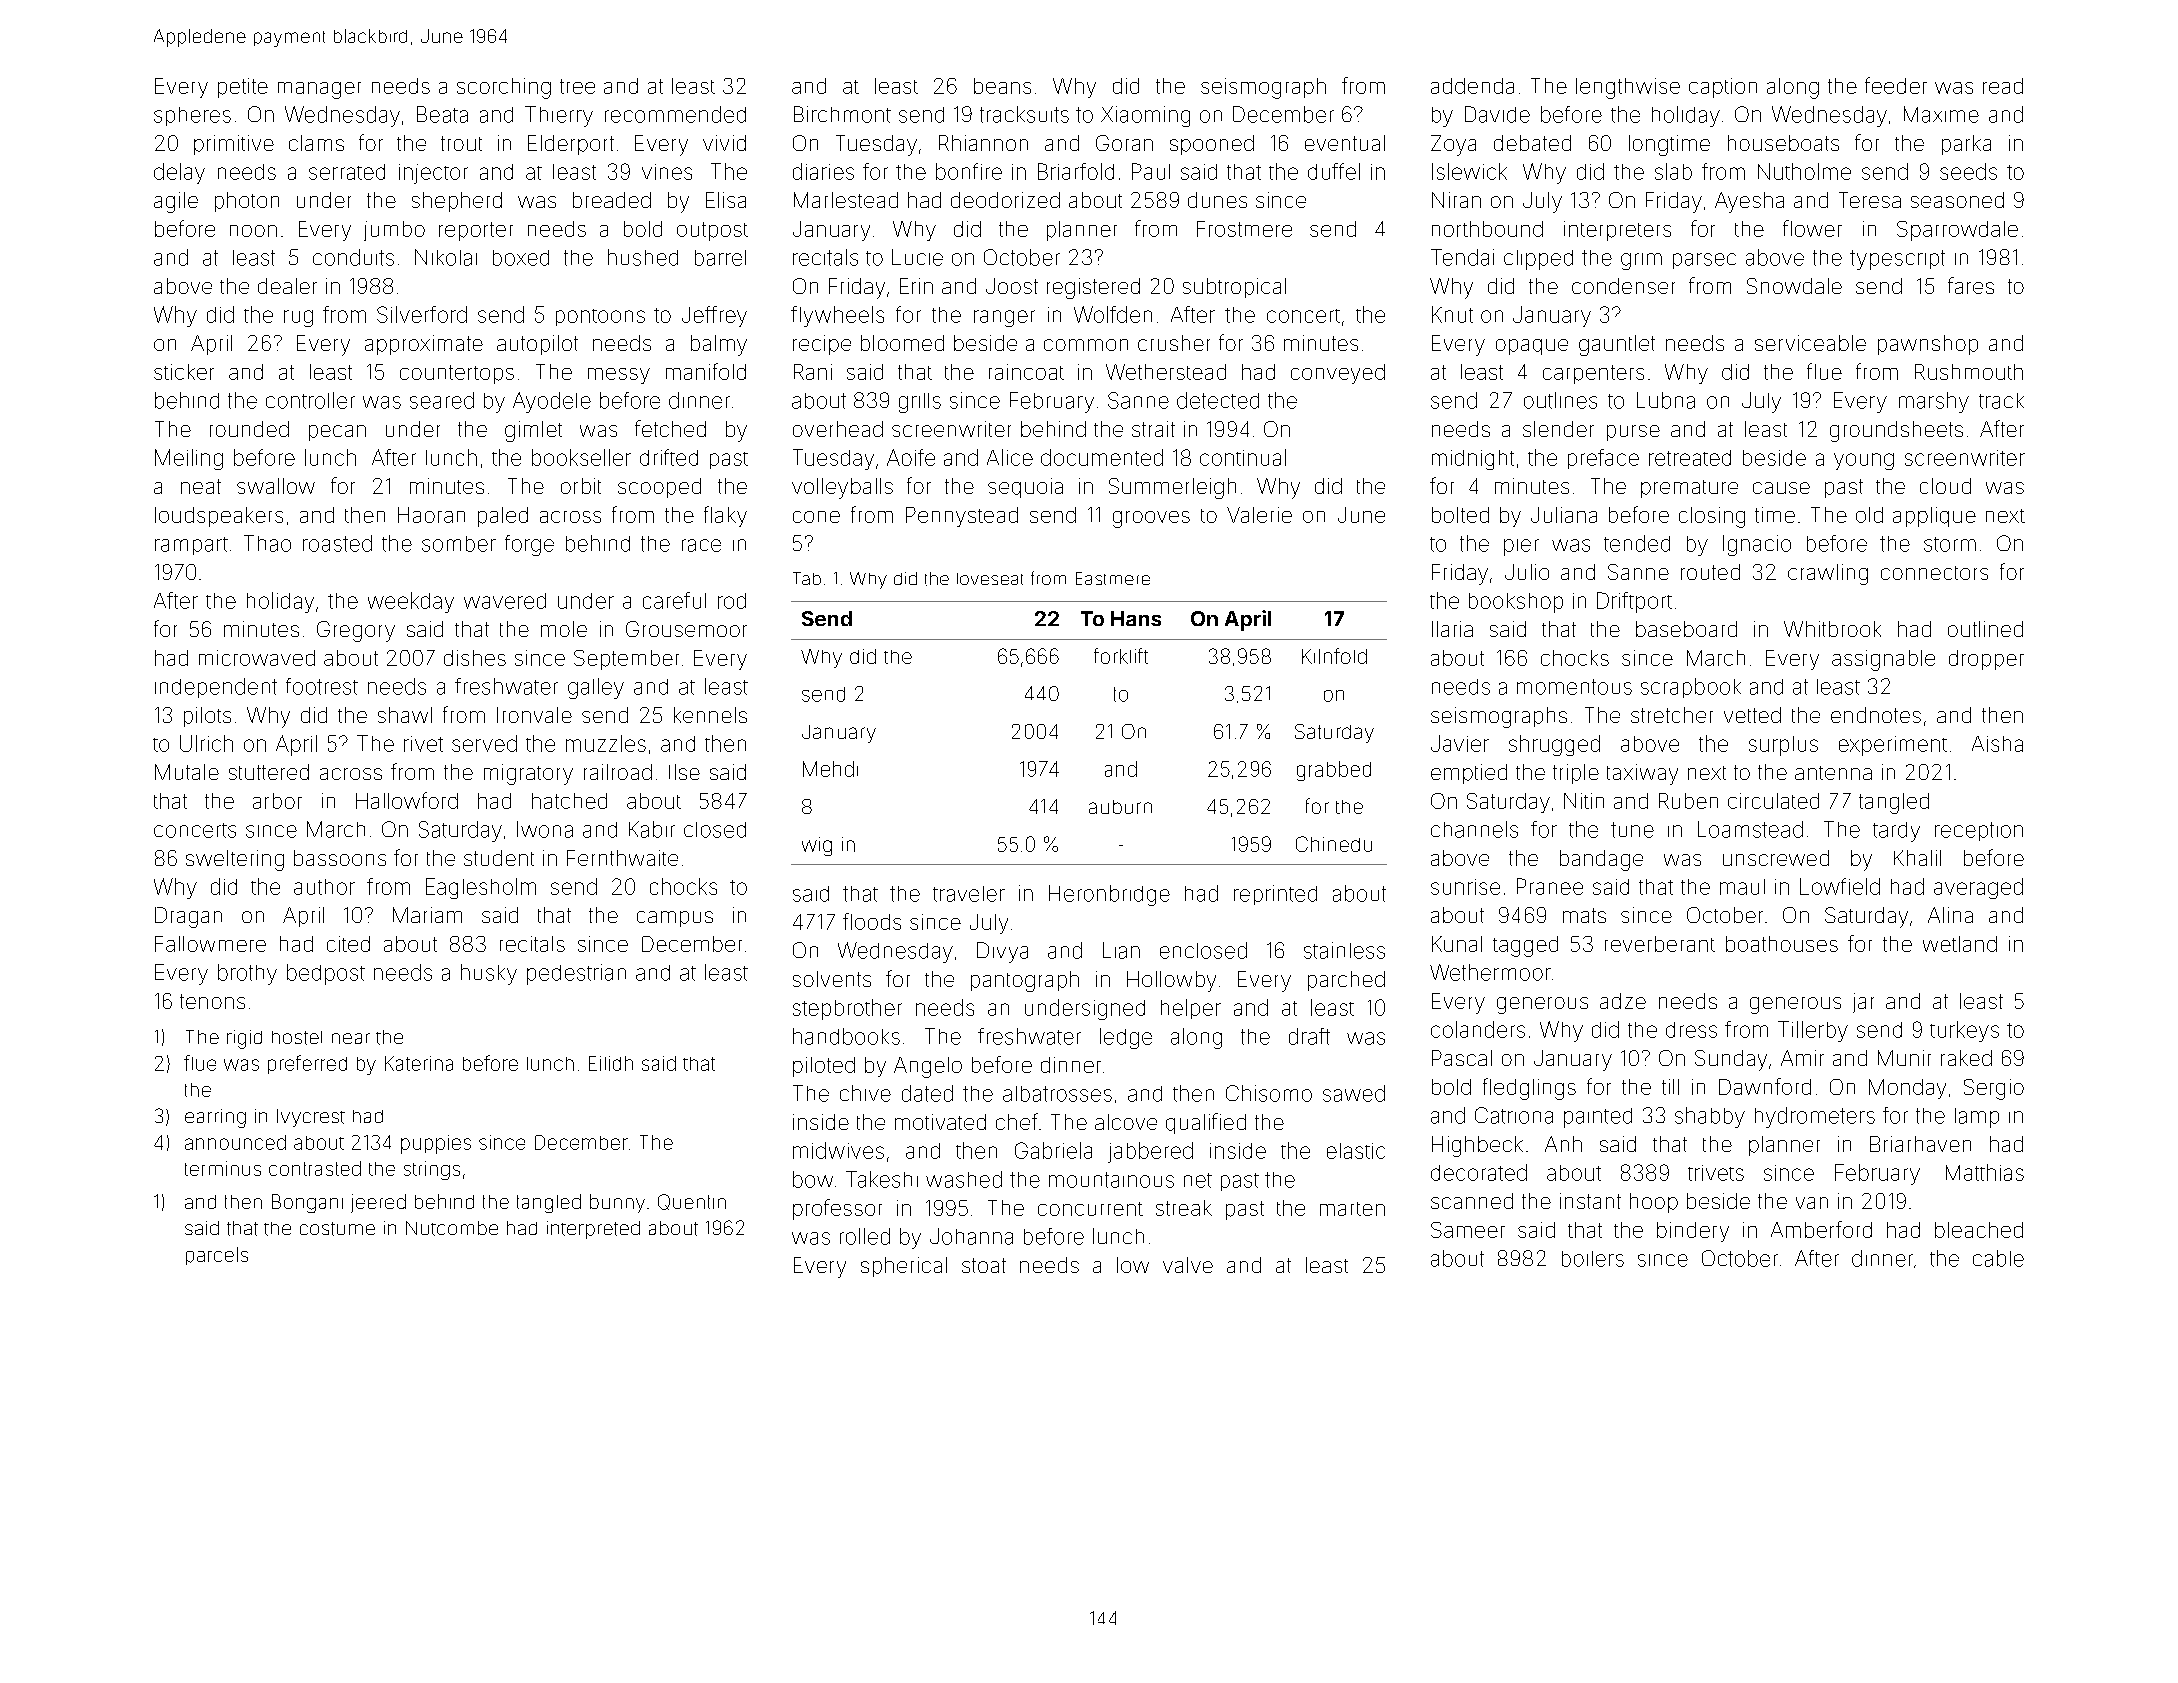 The width and height of the screenshot is (2178, 1683). What do you see at coordinates (1002, 86) in the screenshot?
I see `beans` at bounding box center [1002, 86].
